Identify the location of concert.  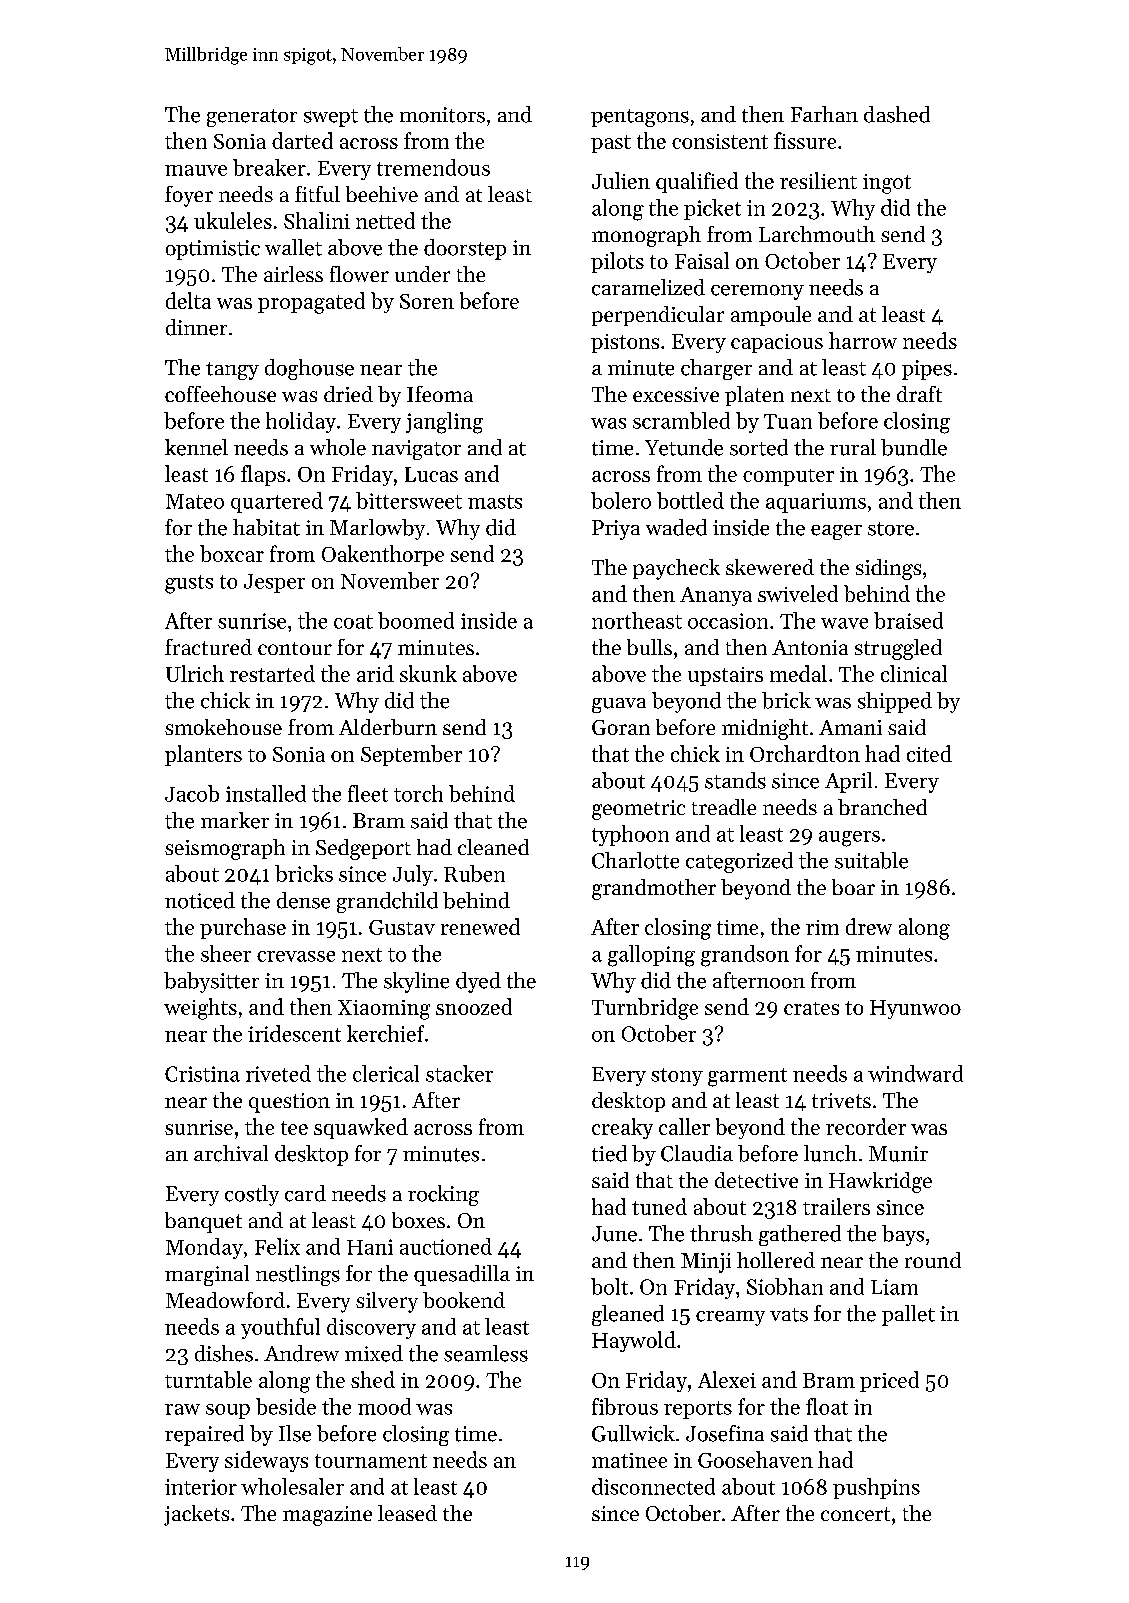
(855, 1514).
